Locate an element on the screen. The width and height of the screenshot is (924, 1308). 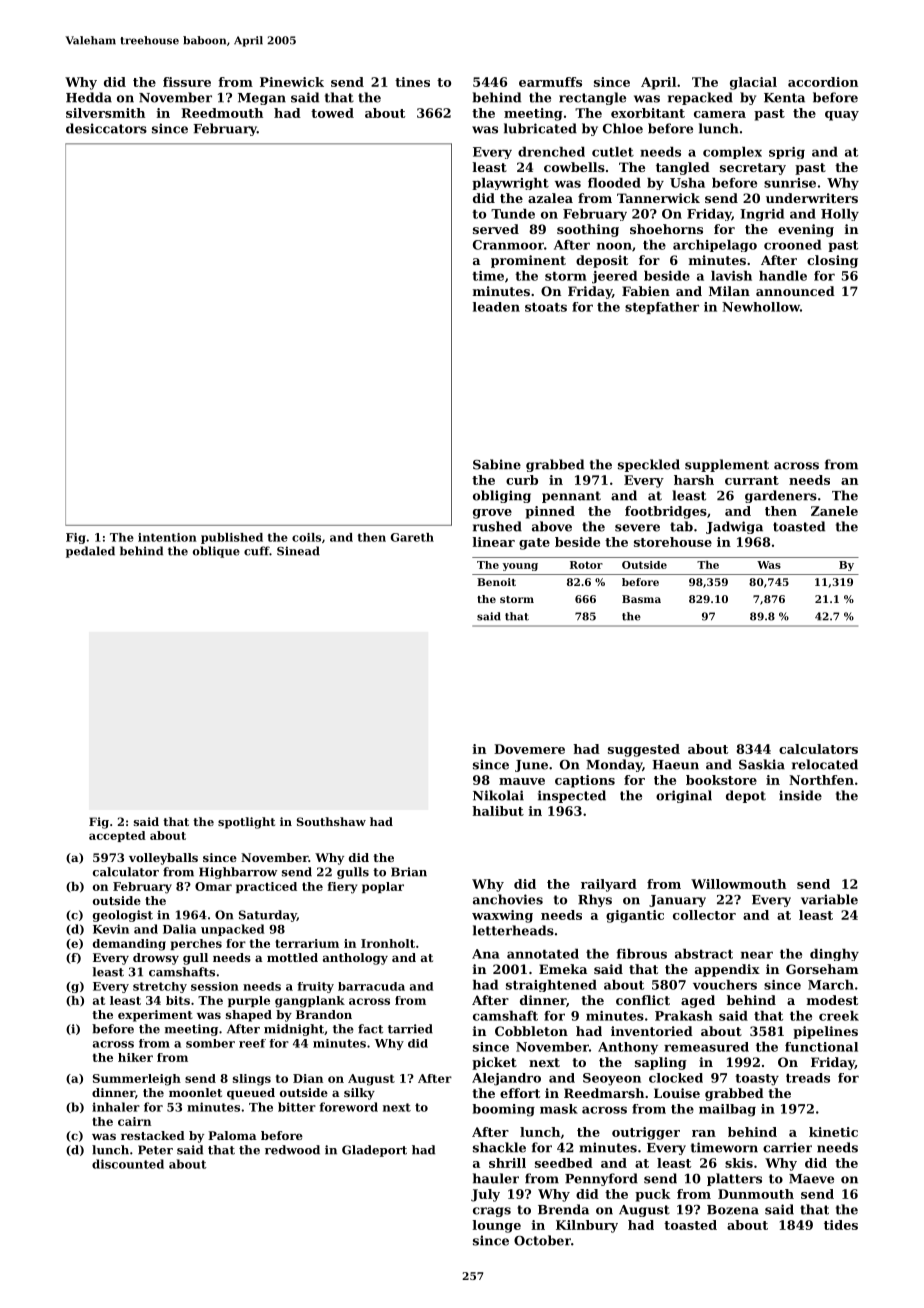
stretchy is located at coordinates (160, 987).
